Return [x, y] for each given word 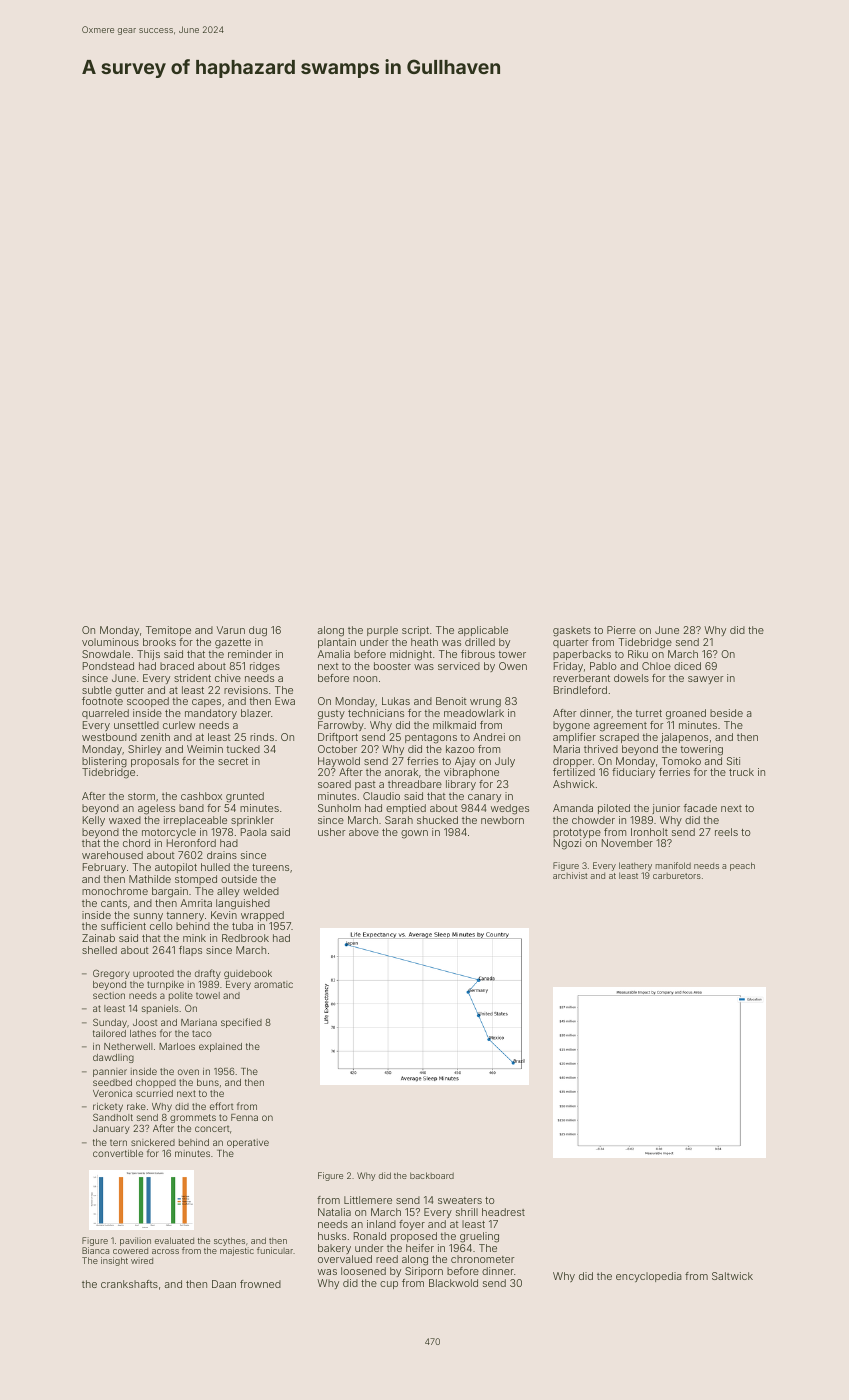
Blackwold [453, 1283]
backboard [432, 1175]
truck [741, 772]
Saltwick [732, 1276]
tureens [270, 867]
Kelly [94, 821]
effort [221, 1106]
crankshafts [129, 1284]
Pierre [621, 630]
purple [382, 631]
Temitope [168, 631]
